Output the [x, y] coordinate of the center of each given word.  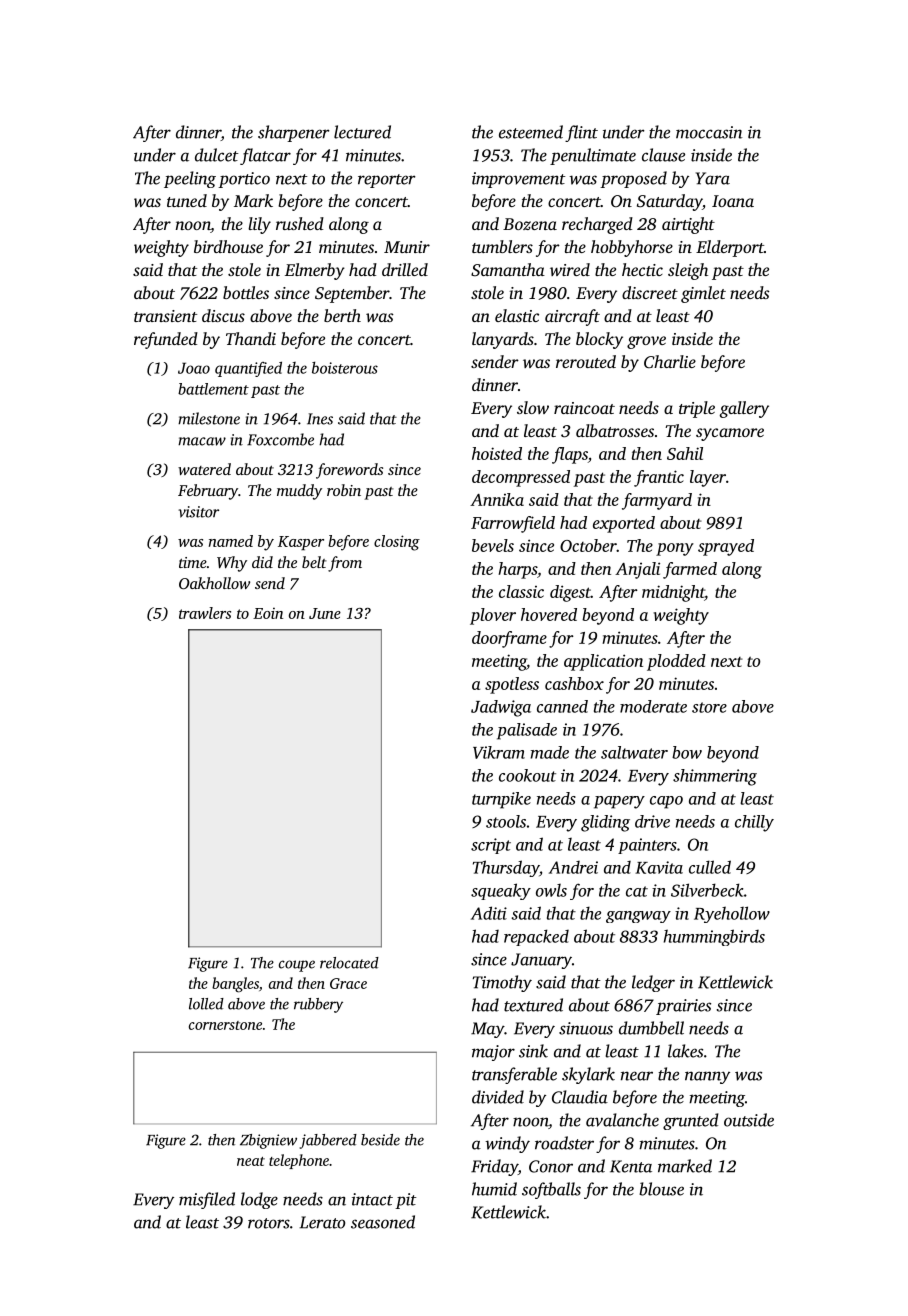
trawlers [205, 613]
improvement [519, 180]
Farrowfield [513, 524]
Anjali [637, 570]
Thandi [251, 338]
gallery [744, 409]
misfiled [207, 1200]
